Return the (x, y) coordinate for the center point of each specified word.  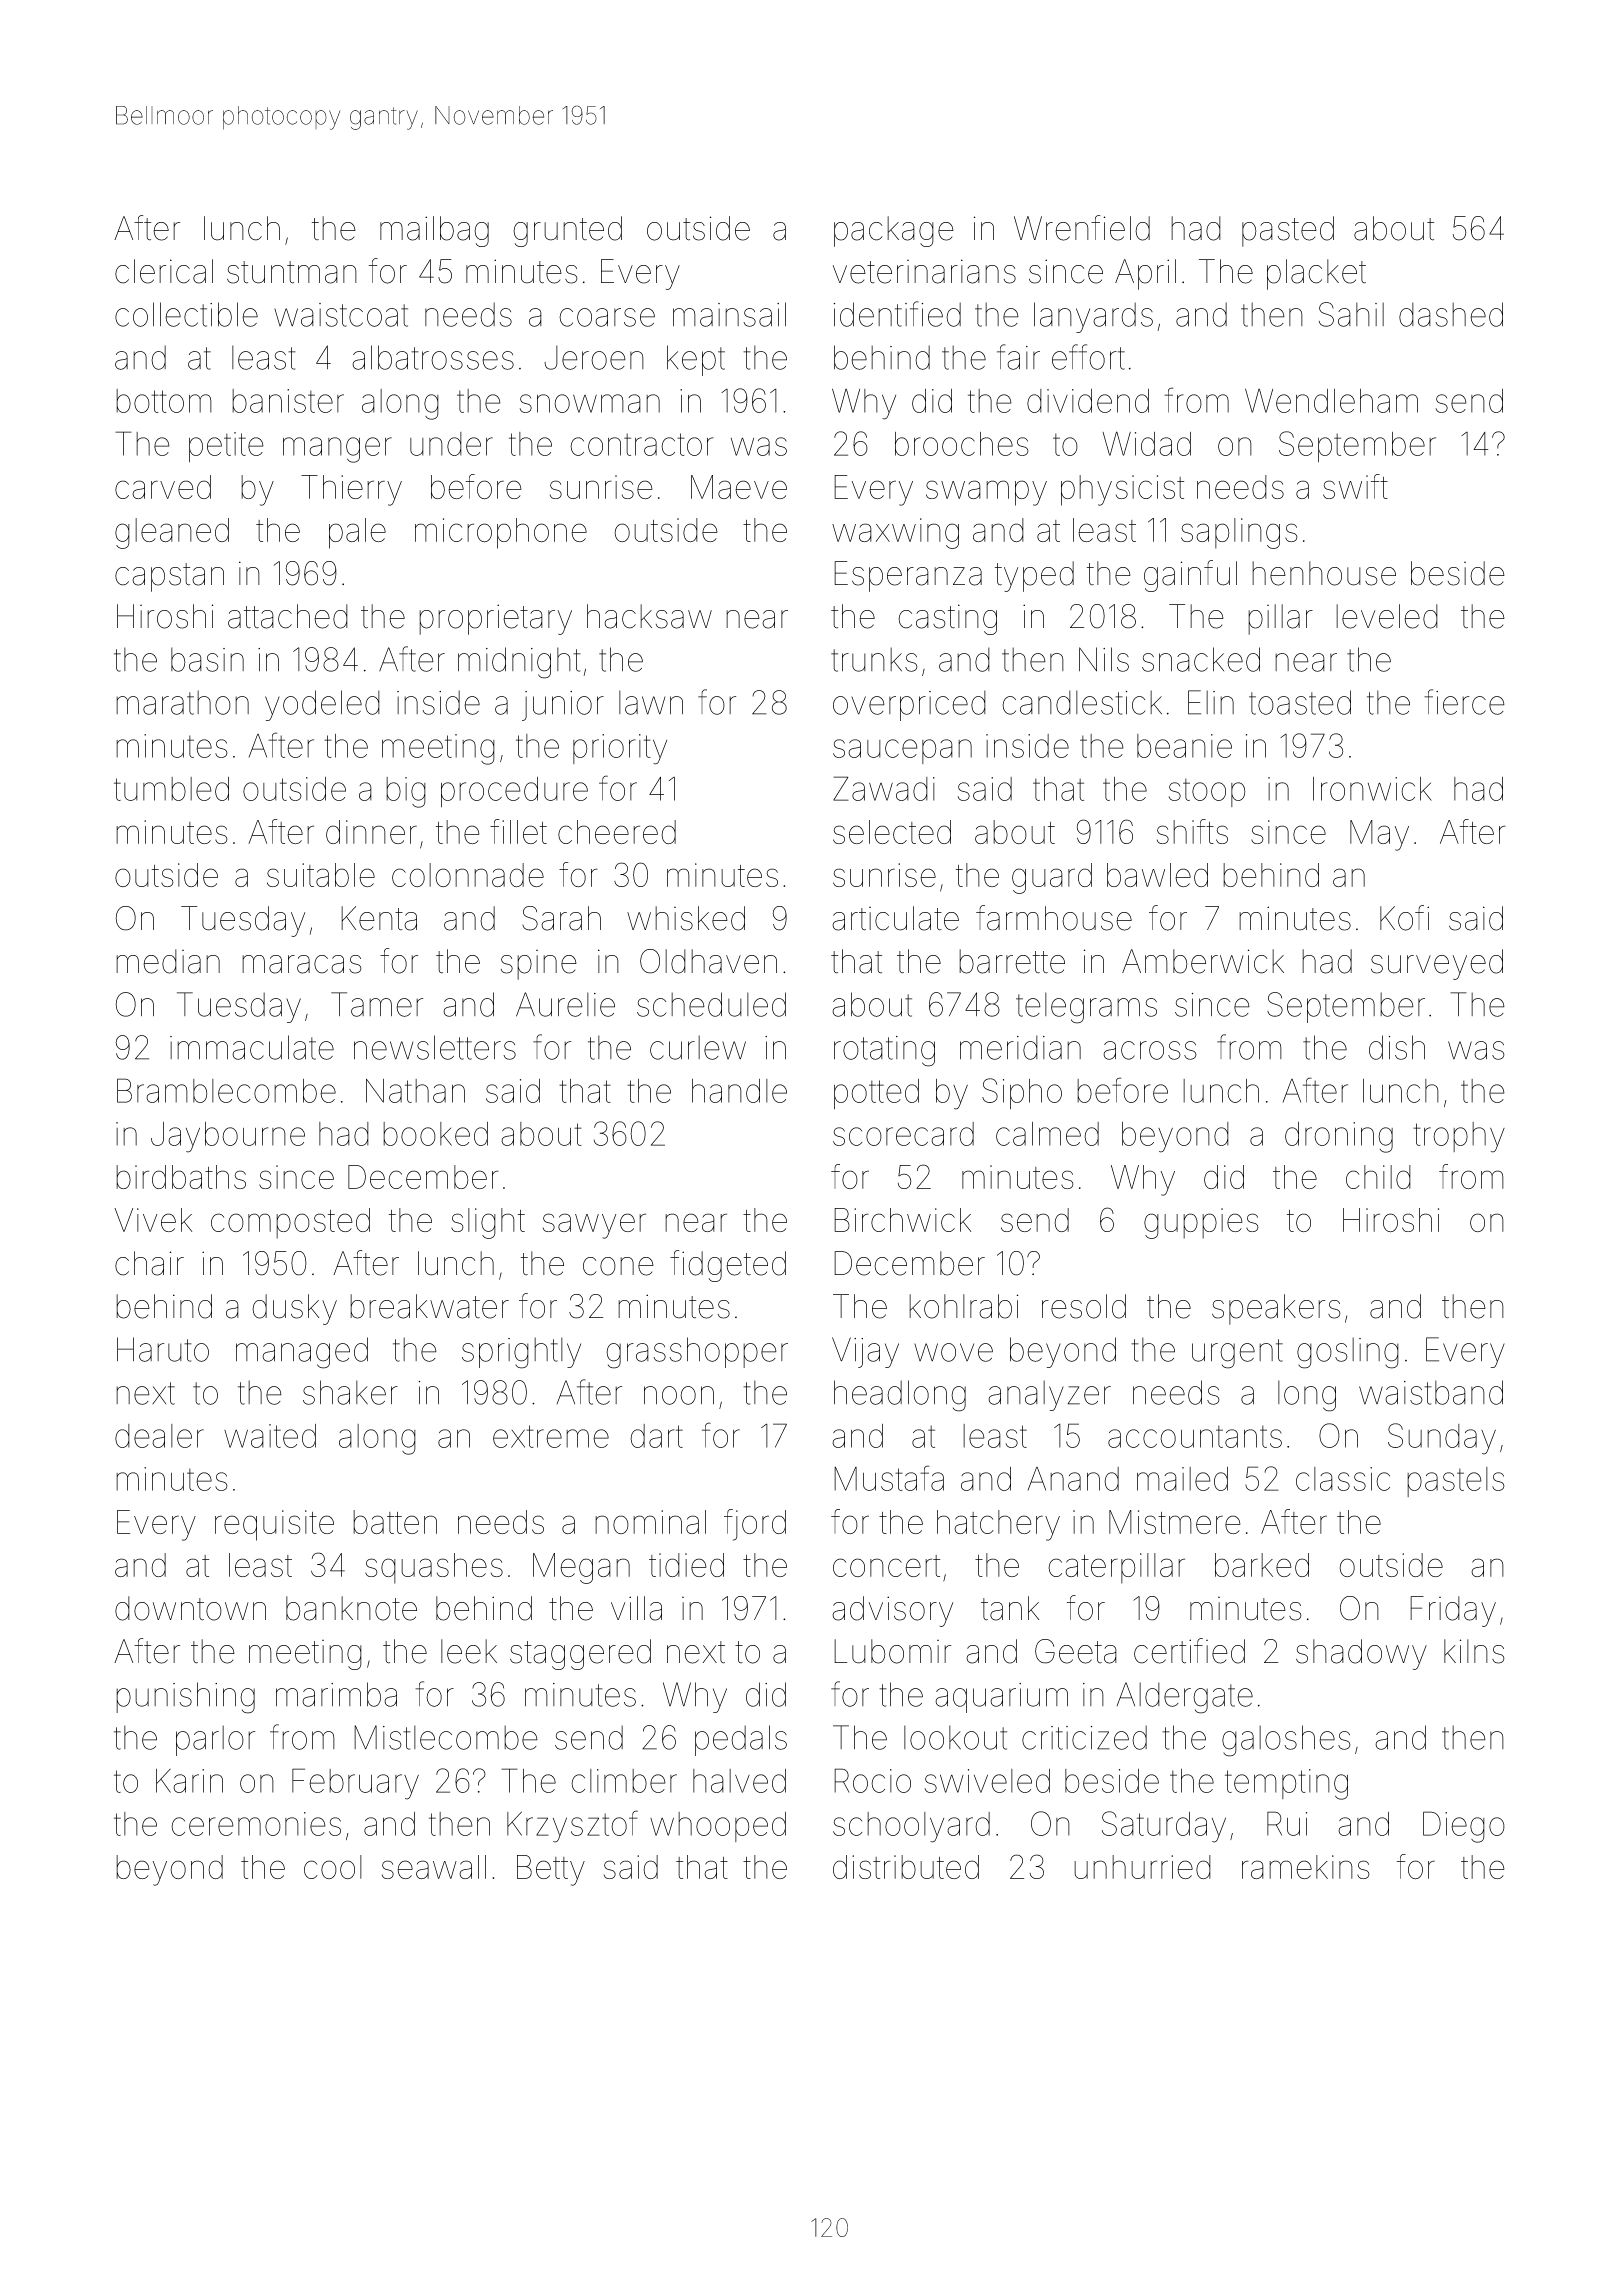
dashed (1451, 314)
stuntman (292, 272)
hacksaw (649, 616)
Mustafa (889, 1478)
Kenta (379, 918)
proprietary (495, 619)
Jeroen (594, 357)
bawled (1157, 875)
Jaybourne (228, 1137)
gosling (1348, 1353)
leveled (1387, 616)
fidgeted (728, 1266)
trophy (1459, 1137)
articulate (895, 918)
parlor (215, 1740)
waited (270, 1436)
